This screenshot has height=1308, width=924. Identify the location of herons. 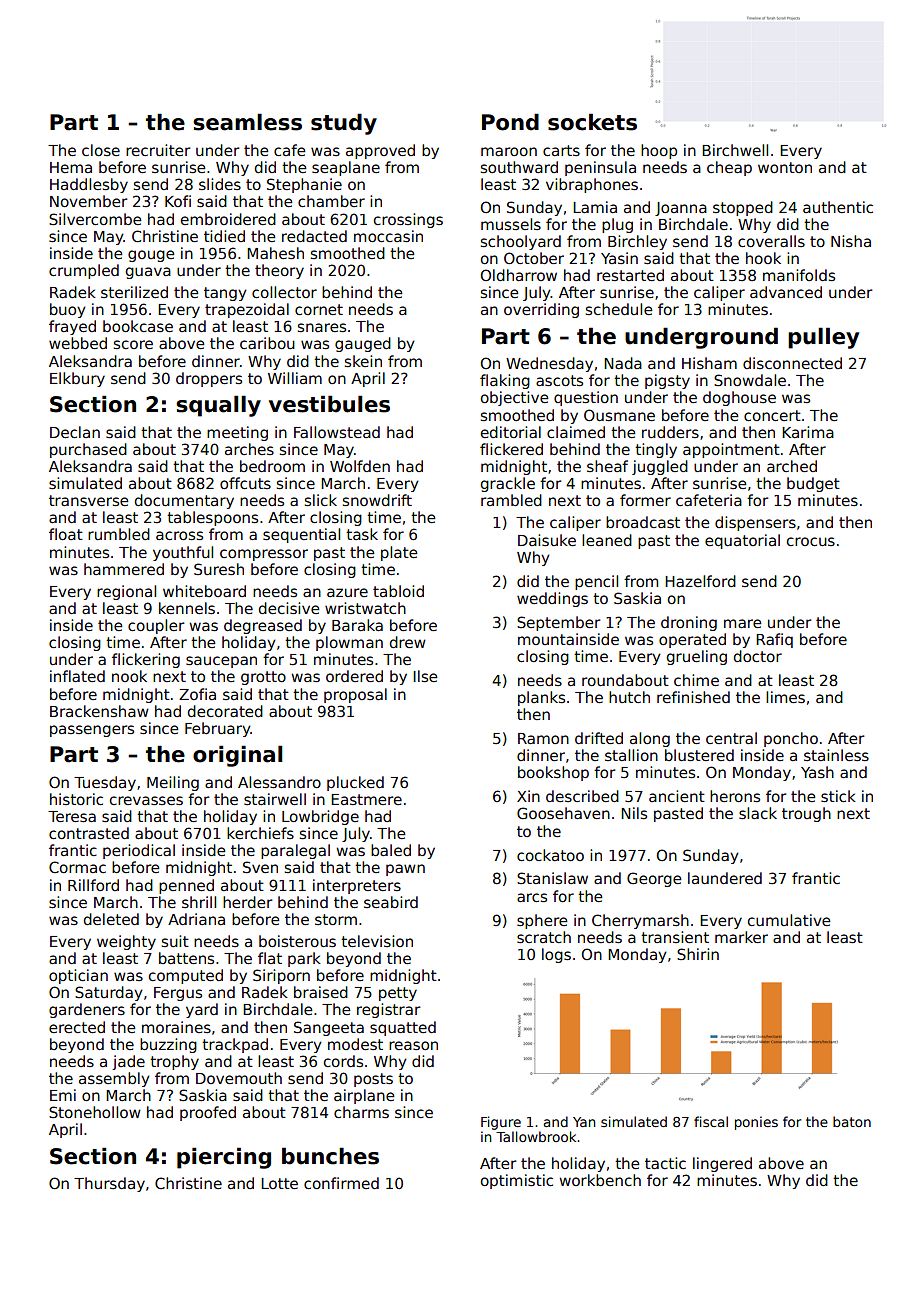
(735, 796).
